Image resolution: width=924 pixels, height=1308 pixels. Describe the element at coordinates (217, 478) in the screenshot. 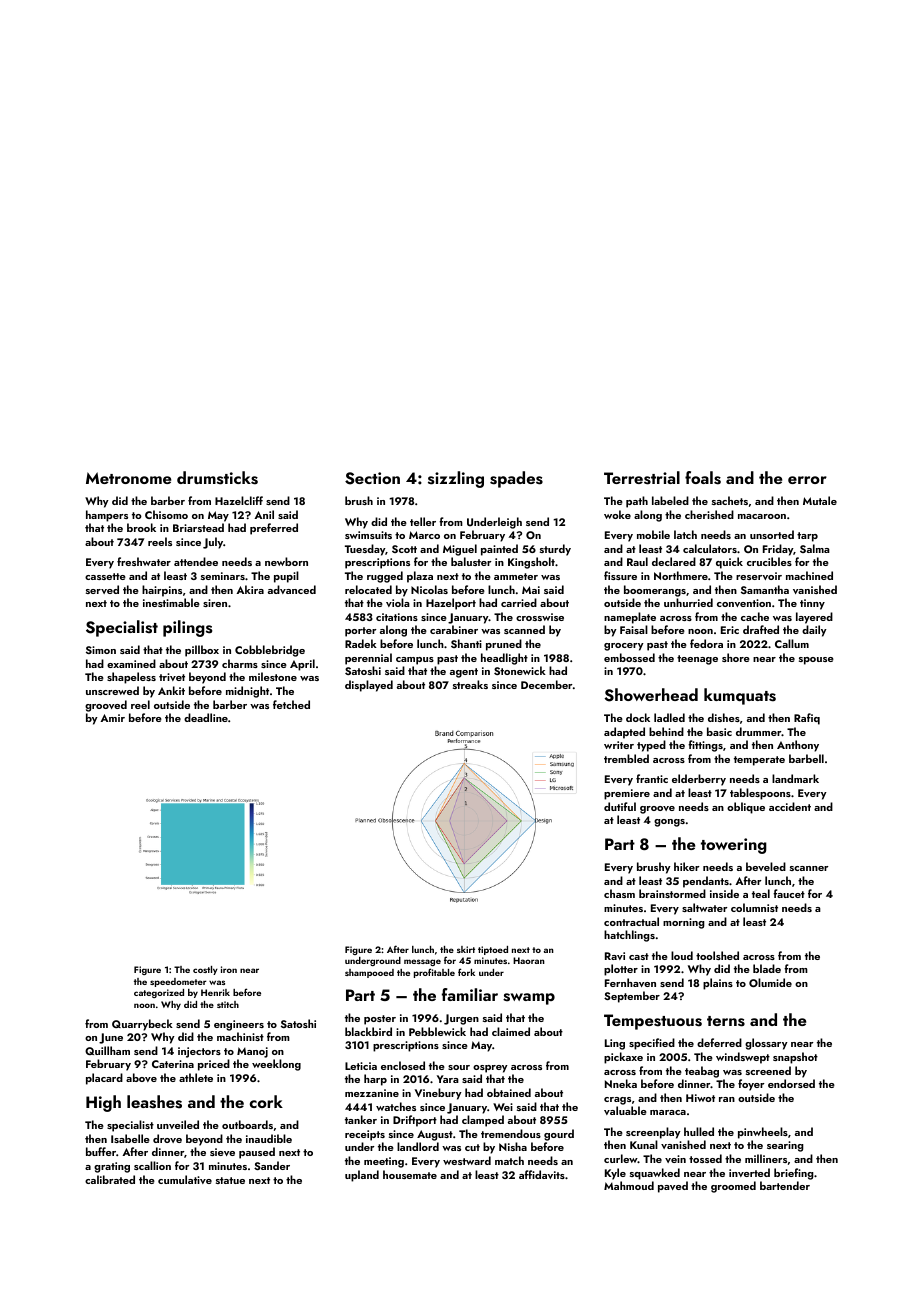

I see `drumsticks` at that location.
